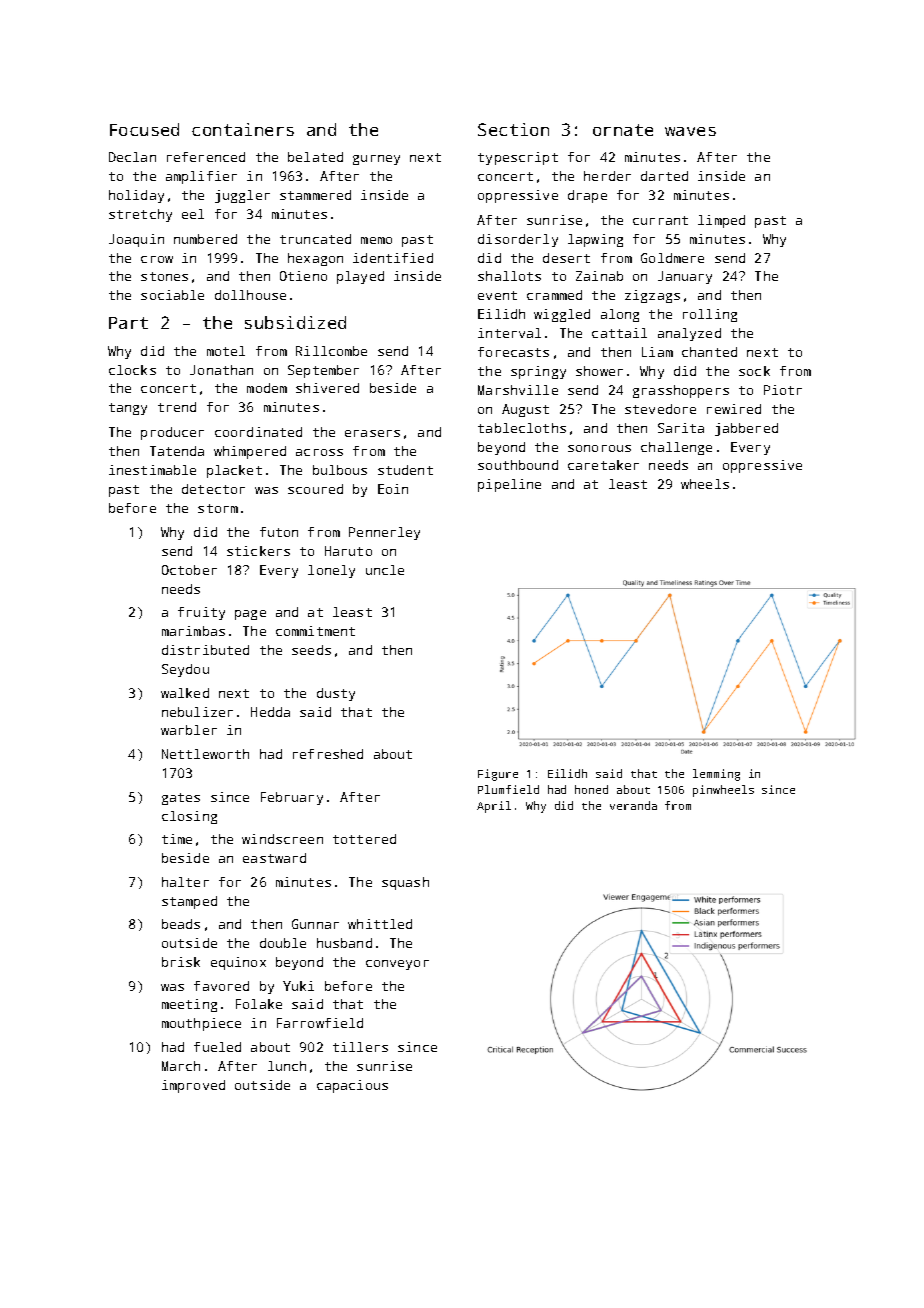  Describe the element at coordinates (193, 1086) in the screenshot. I see `improved` at that location.
